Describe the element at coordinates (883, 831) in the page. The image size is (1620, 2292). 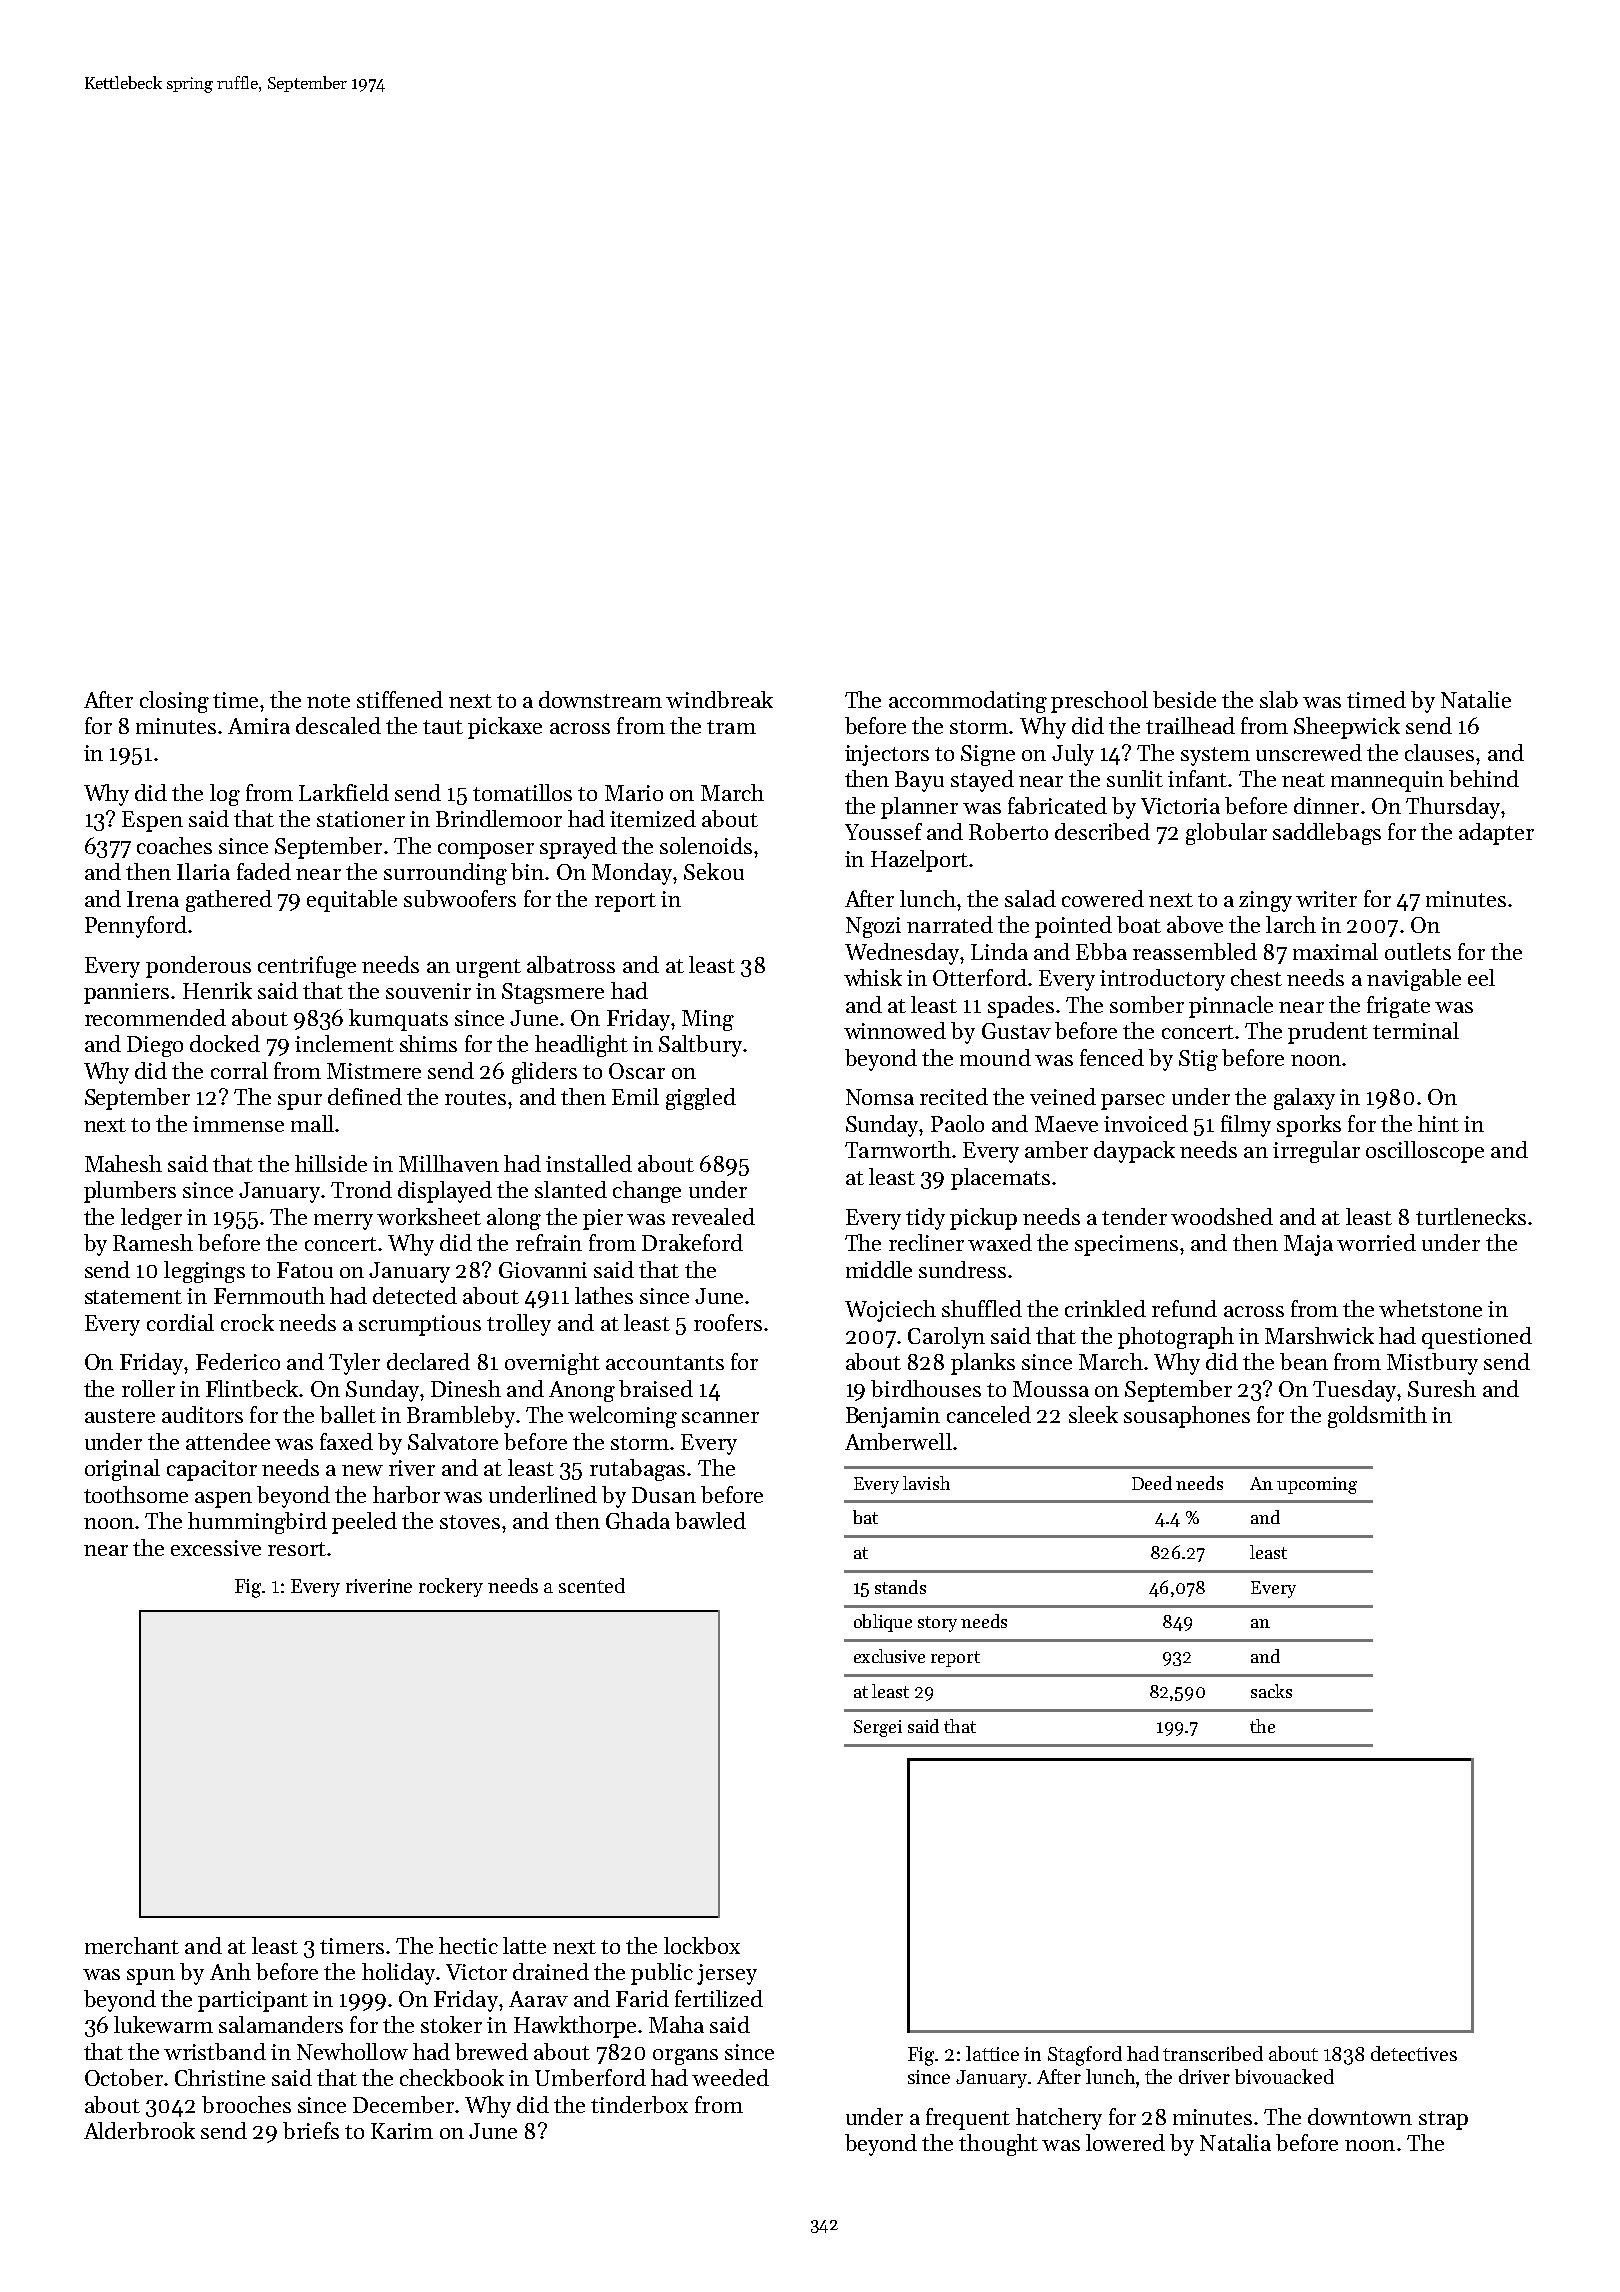
I see `Youssef` at that location.
